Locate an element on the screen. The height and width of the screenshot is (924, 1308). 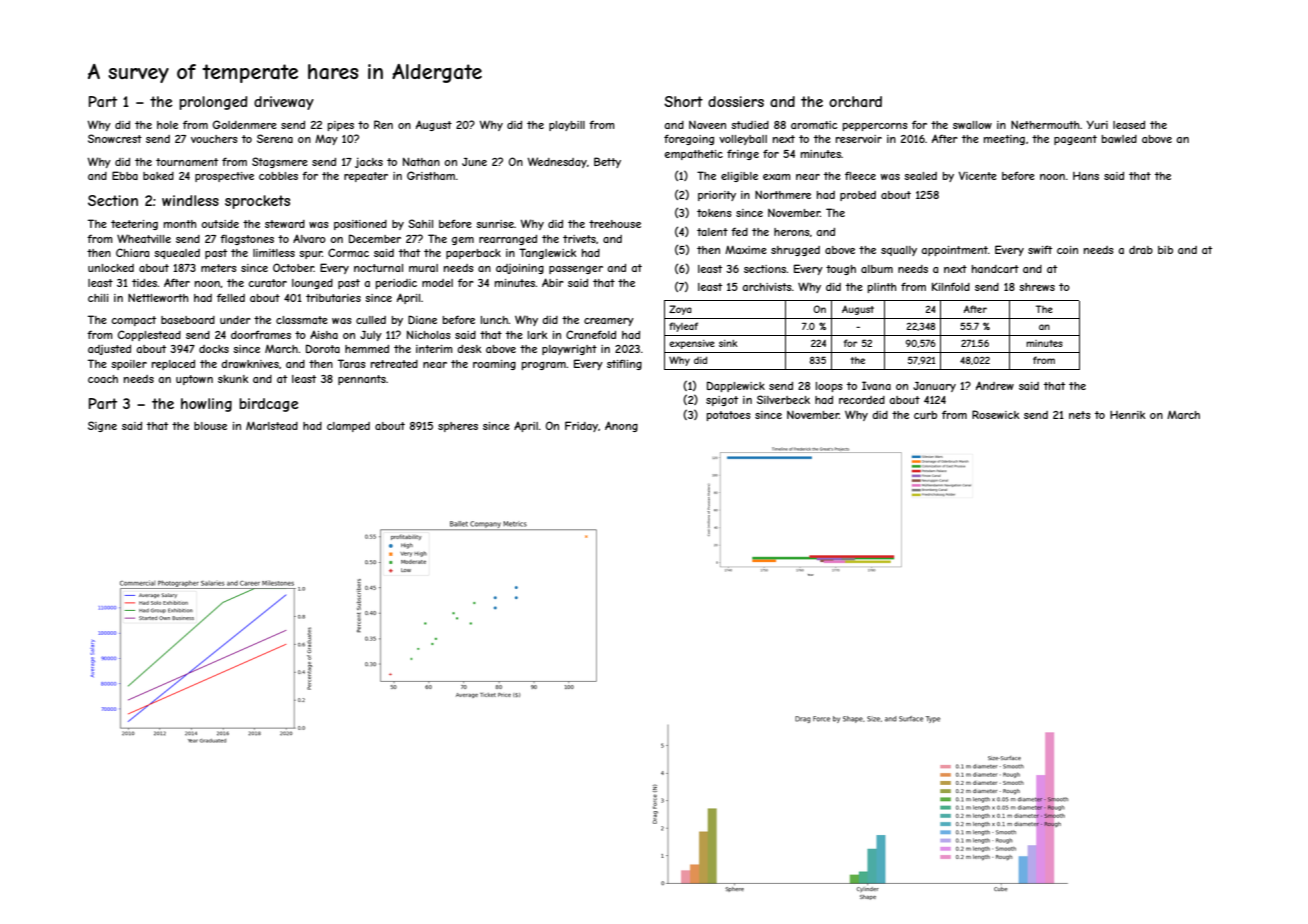
Anong is located at coordinates (621, 426).
